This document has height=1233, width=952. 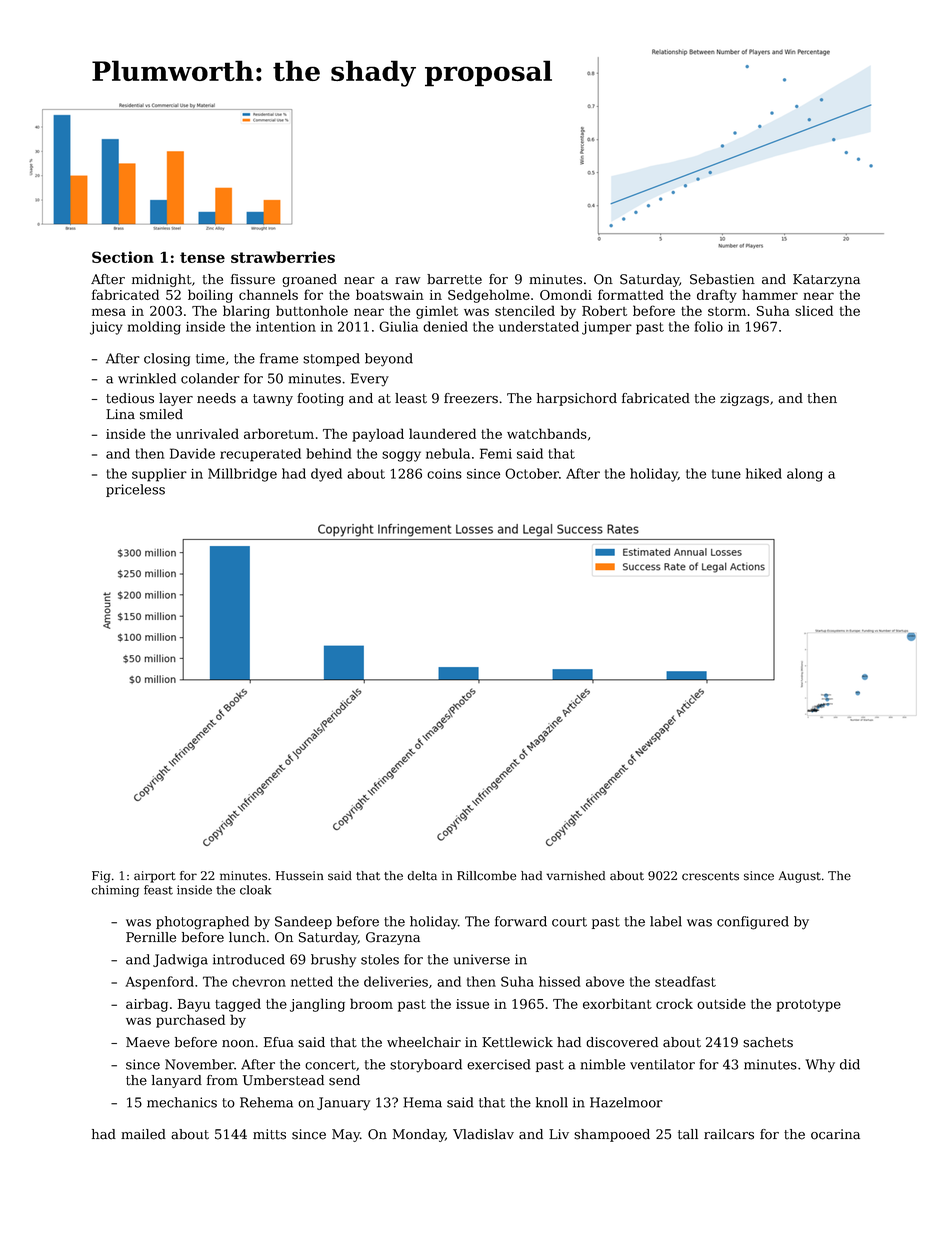 I want to click on Maeve, so click(x=148, y=1042).
